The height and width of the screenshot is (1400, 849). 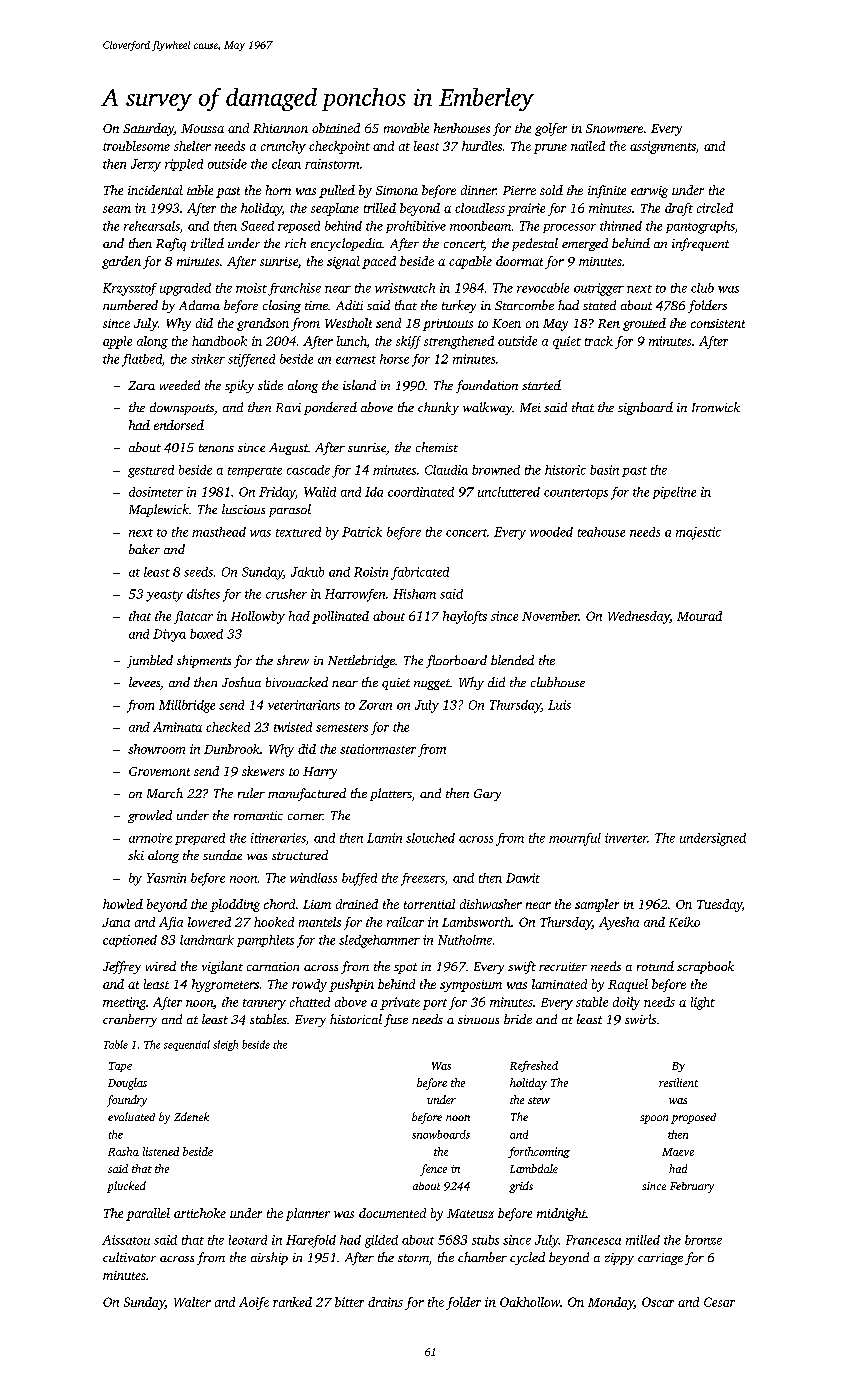 What do you see at coordinates (626, 838) in the screenshot?
I see `inverter` at bounding box center [626, 838].
